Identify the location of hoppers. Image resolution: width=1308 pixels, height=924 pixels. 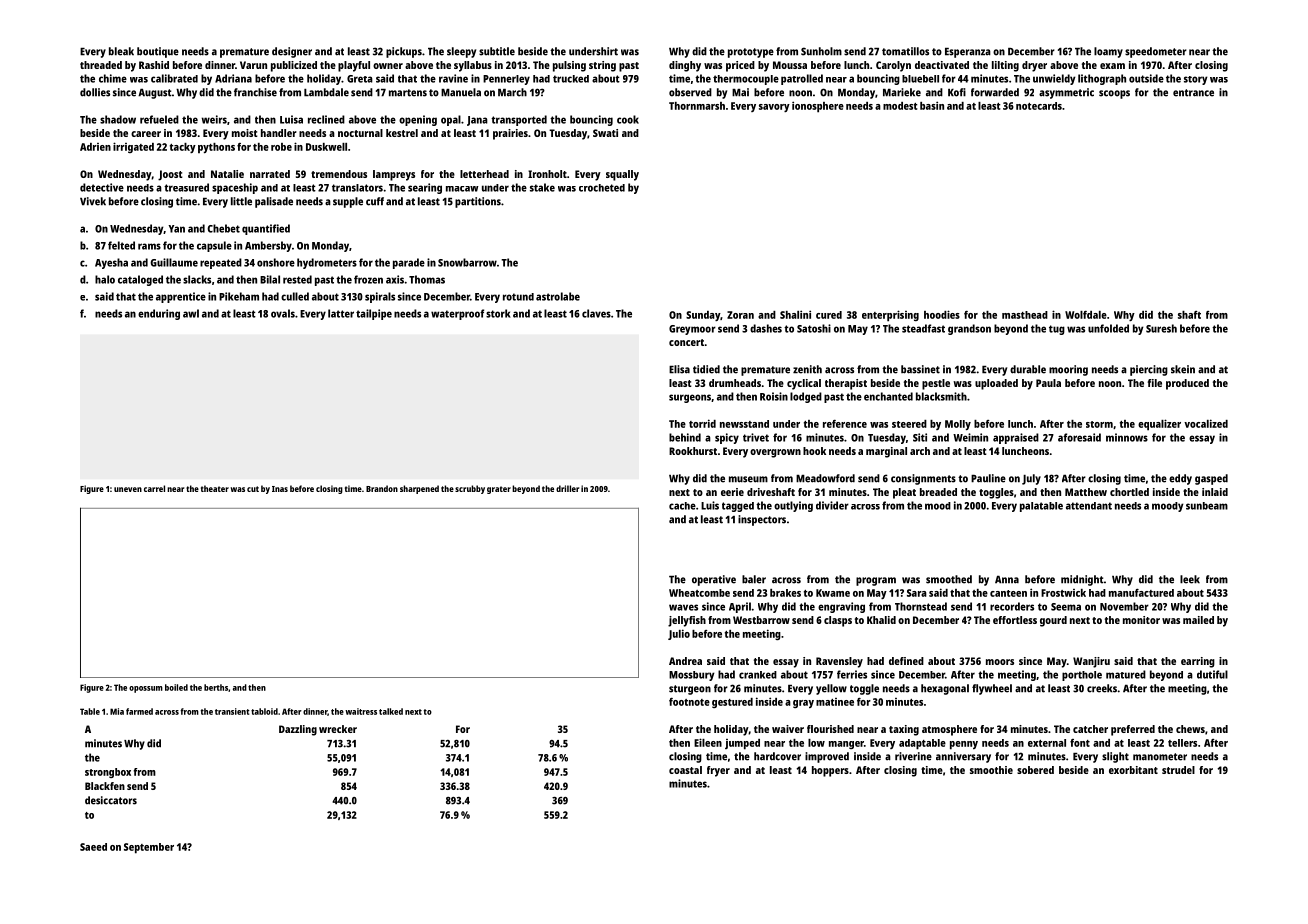
(830, 771).
